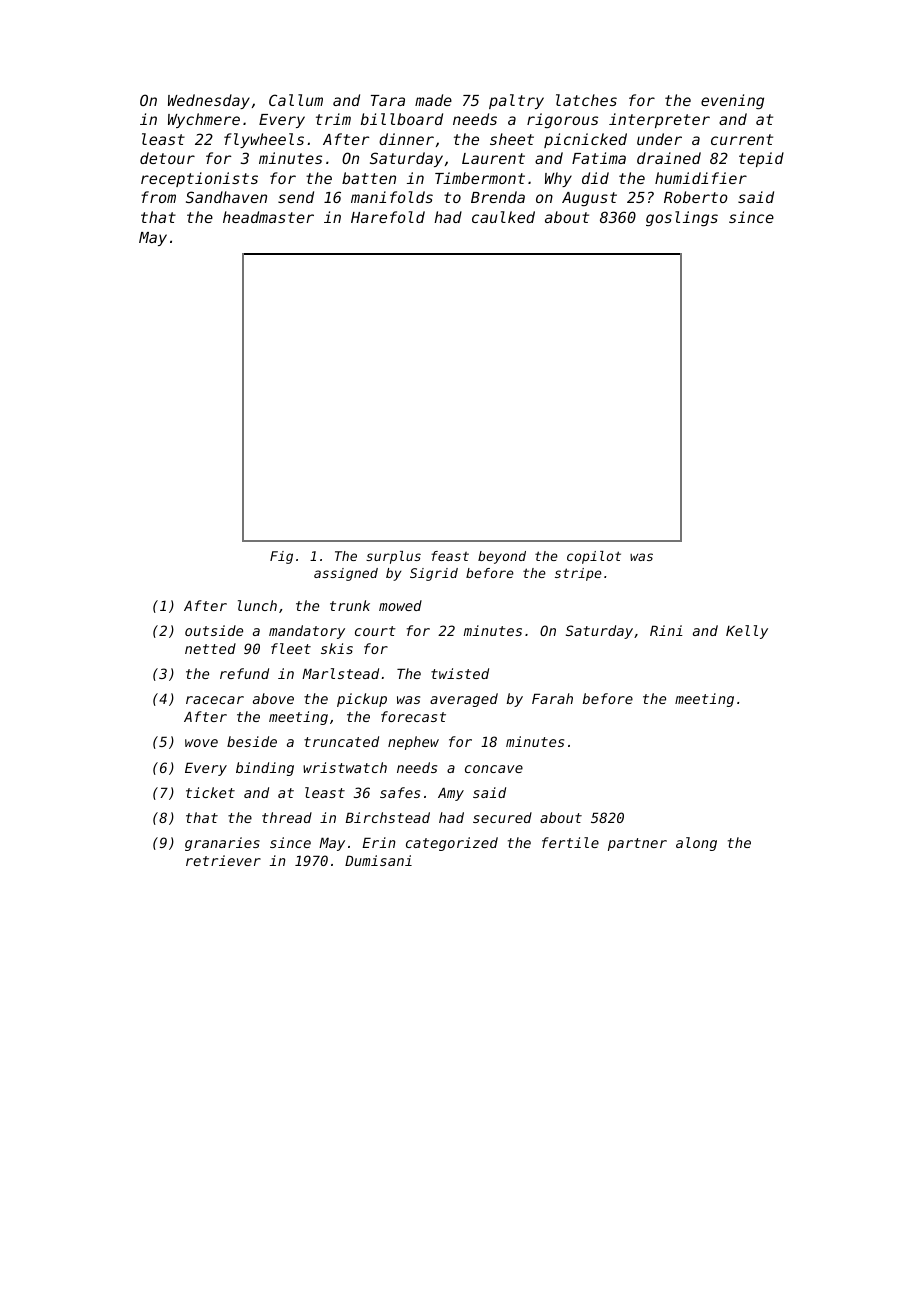 The height and width of the document is (1314, 924). I want to click on granaries, so click(222, 844).
